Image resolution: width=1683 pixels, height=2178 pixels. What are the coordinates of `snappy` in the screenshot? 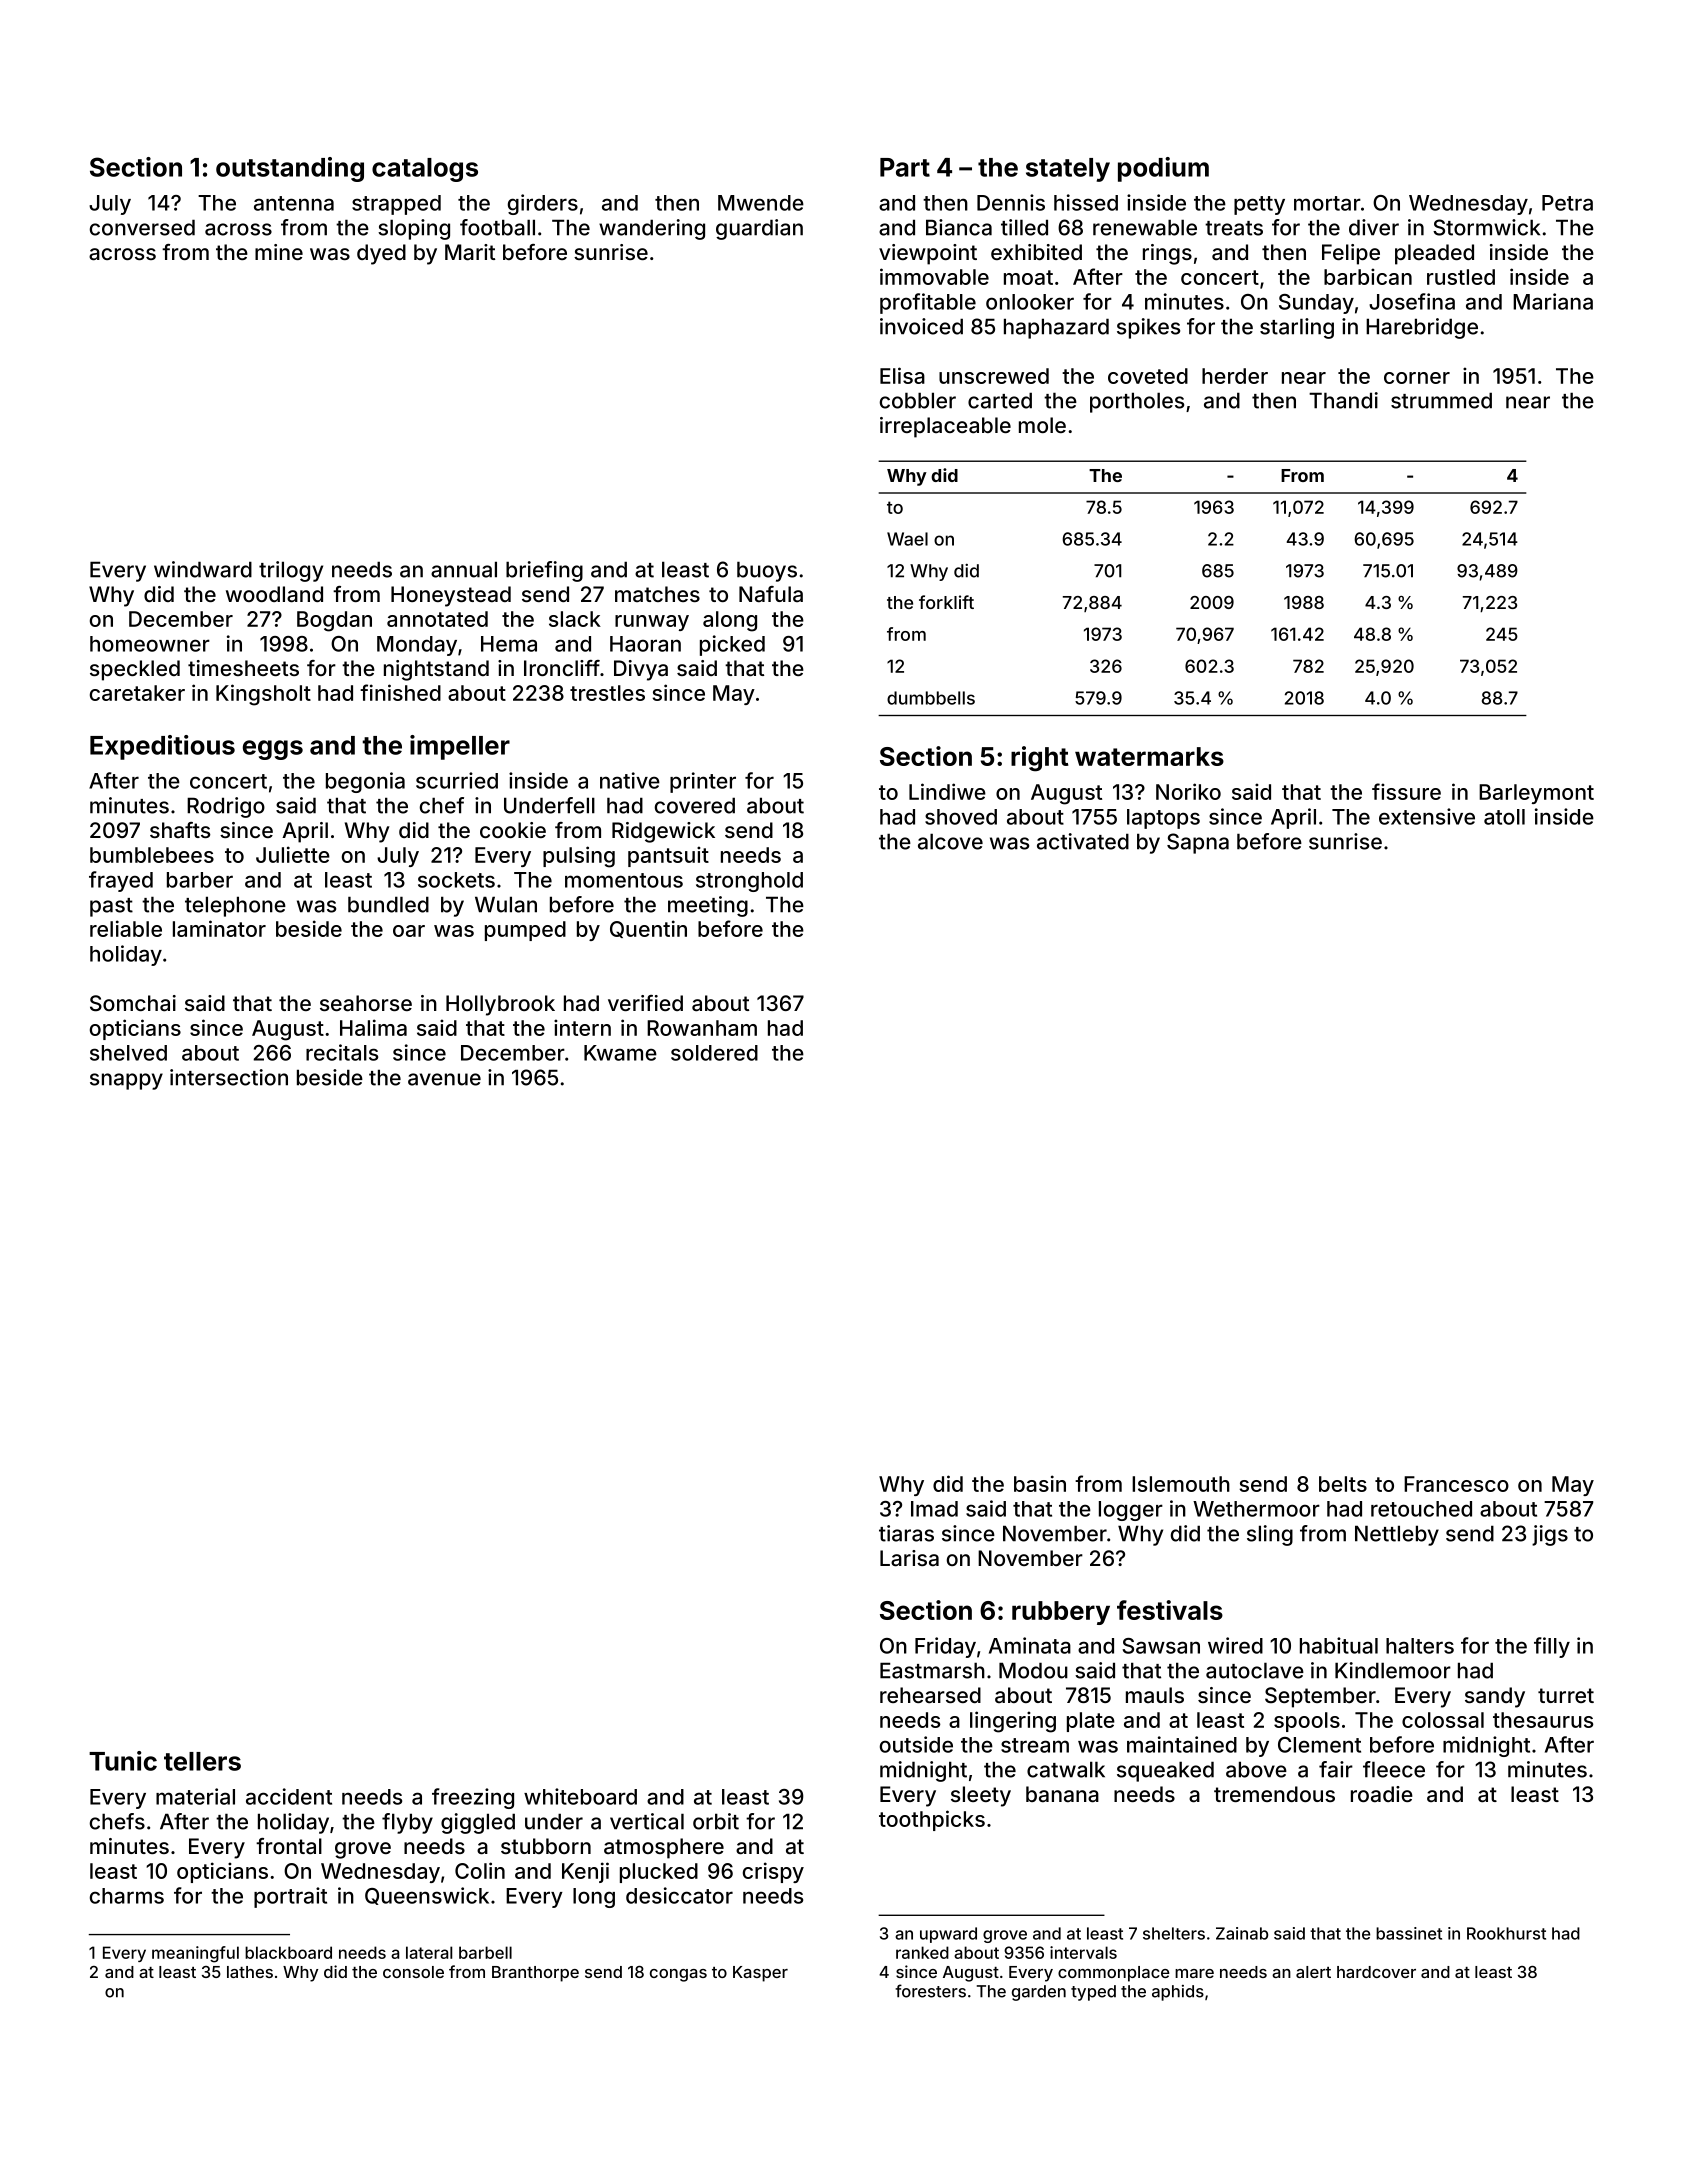 It's located at (126, 1081).
